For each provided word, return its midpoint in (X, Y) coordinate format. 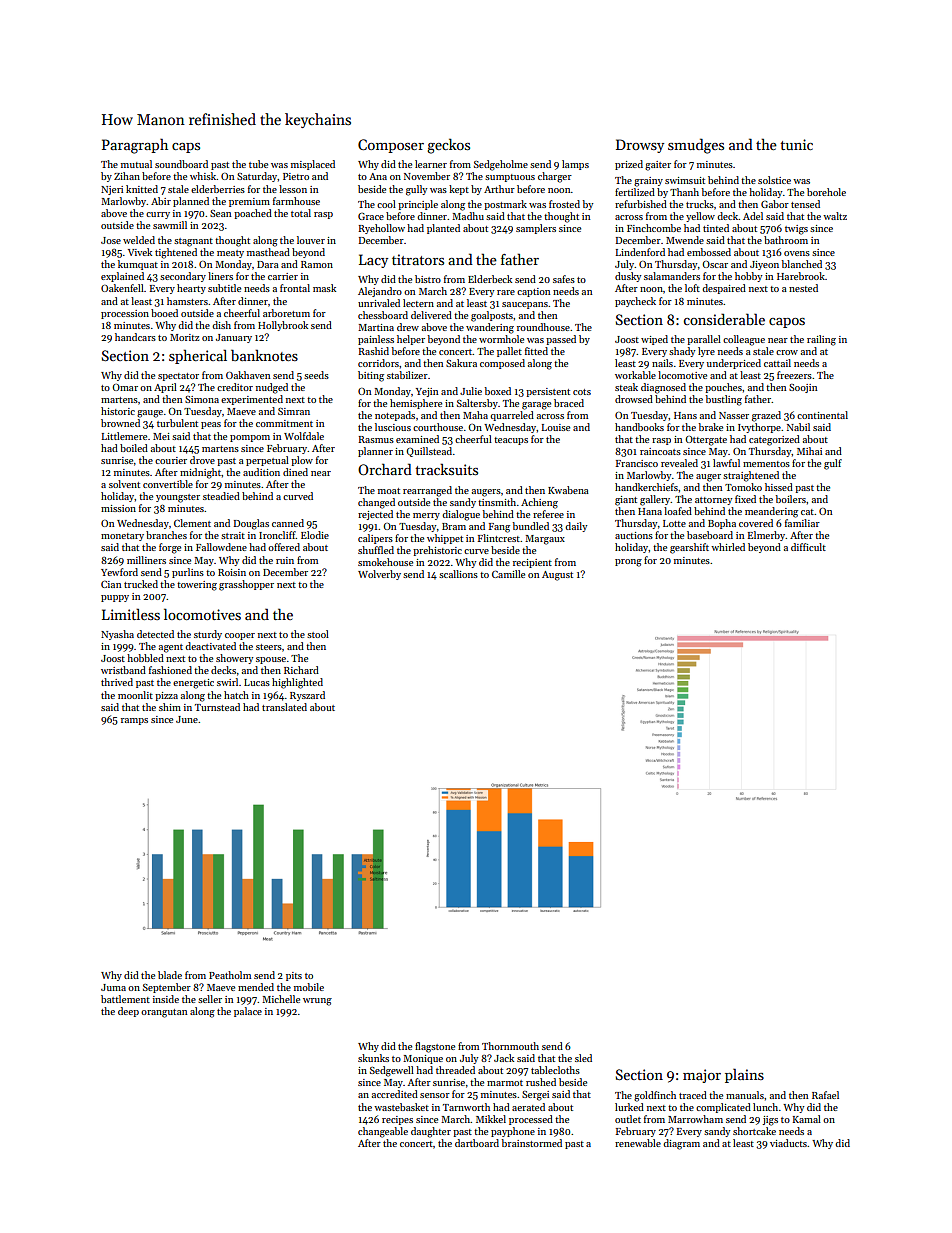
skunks (373, 1058)
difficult (808, 547)
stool (318, 634)
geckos (448, 146)
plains (744, 1075)
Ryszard (307, 696)
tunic (796, 144)
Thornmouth (510, 1046)
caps (186, 148)
